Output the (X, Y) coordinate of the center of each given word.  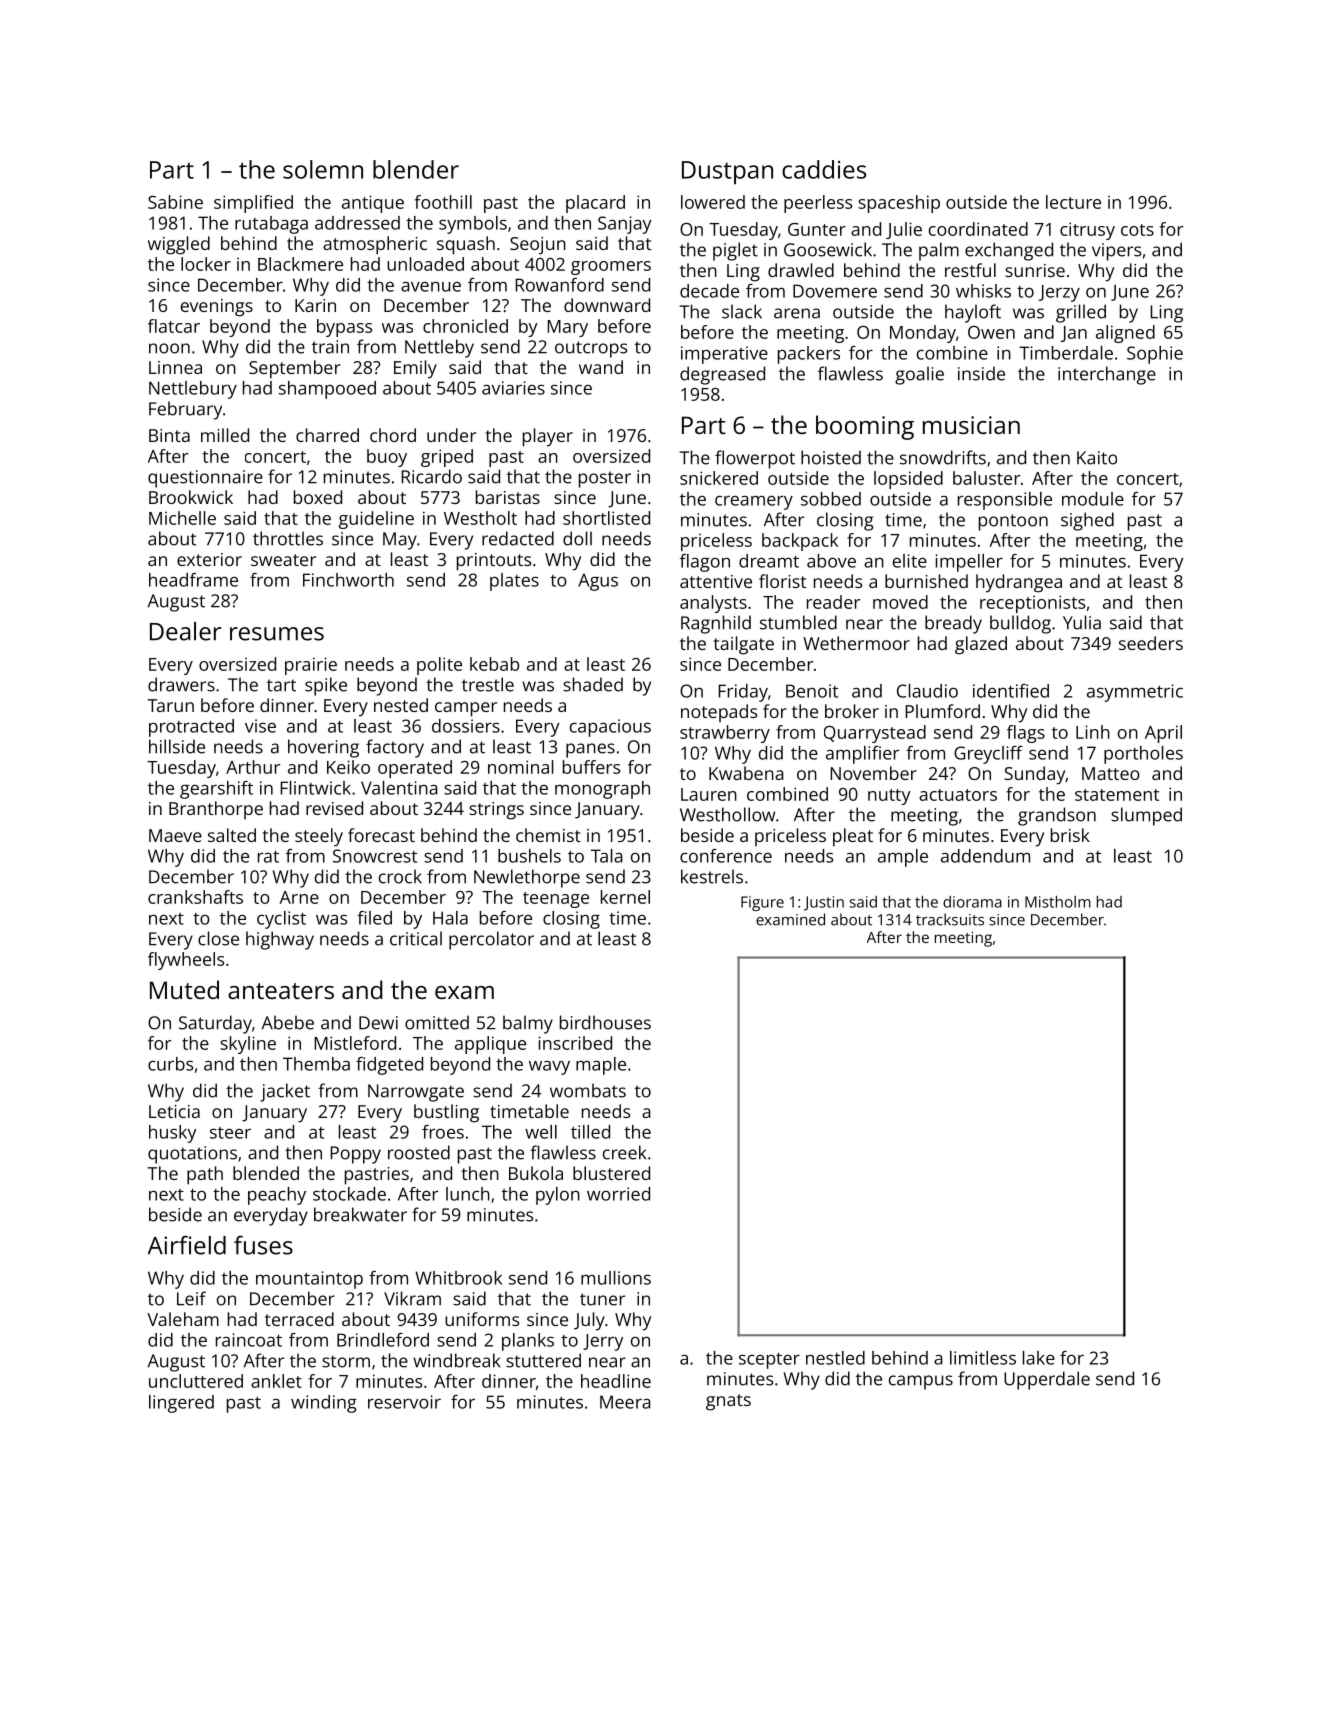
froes (443, 1132)
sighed (1087, 521)
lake (1039, 1358)
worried (618, 1194)
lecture (1073, 202)
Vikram (412, 1298)
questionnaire (205, 479)
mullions (616, 1278)
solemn (323, 169)
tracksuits (950, 919)
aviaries (513, 388)
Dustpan (727, 173)
